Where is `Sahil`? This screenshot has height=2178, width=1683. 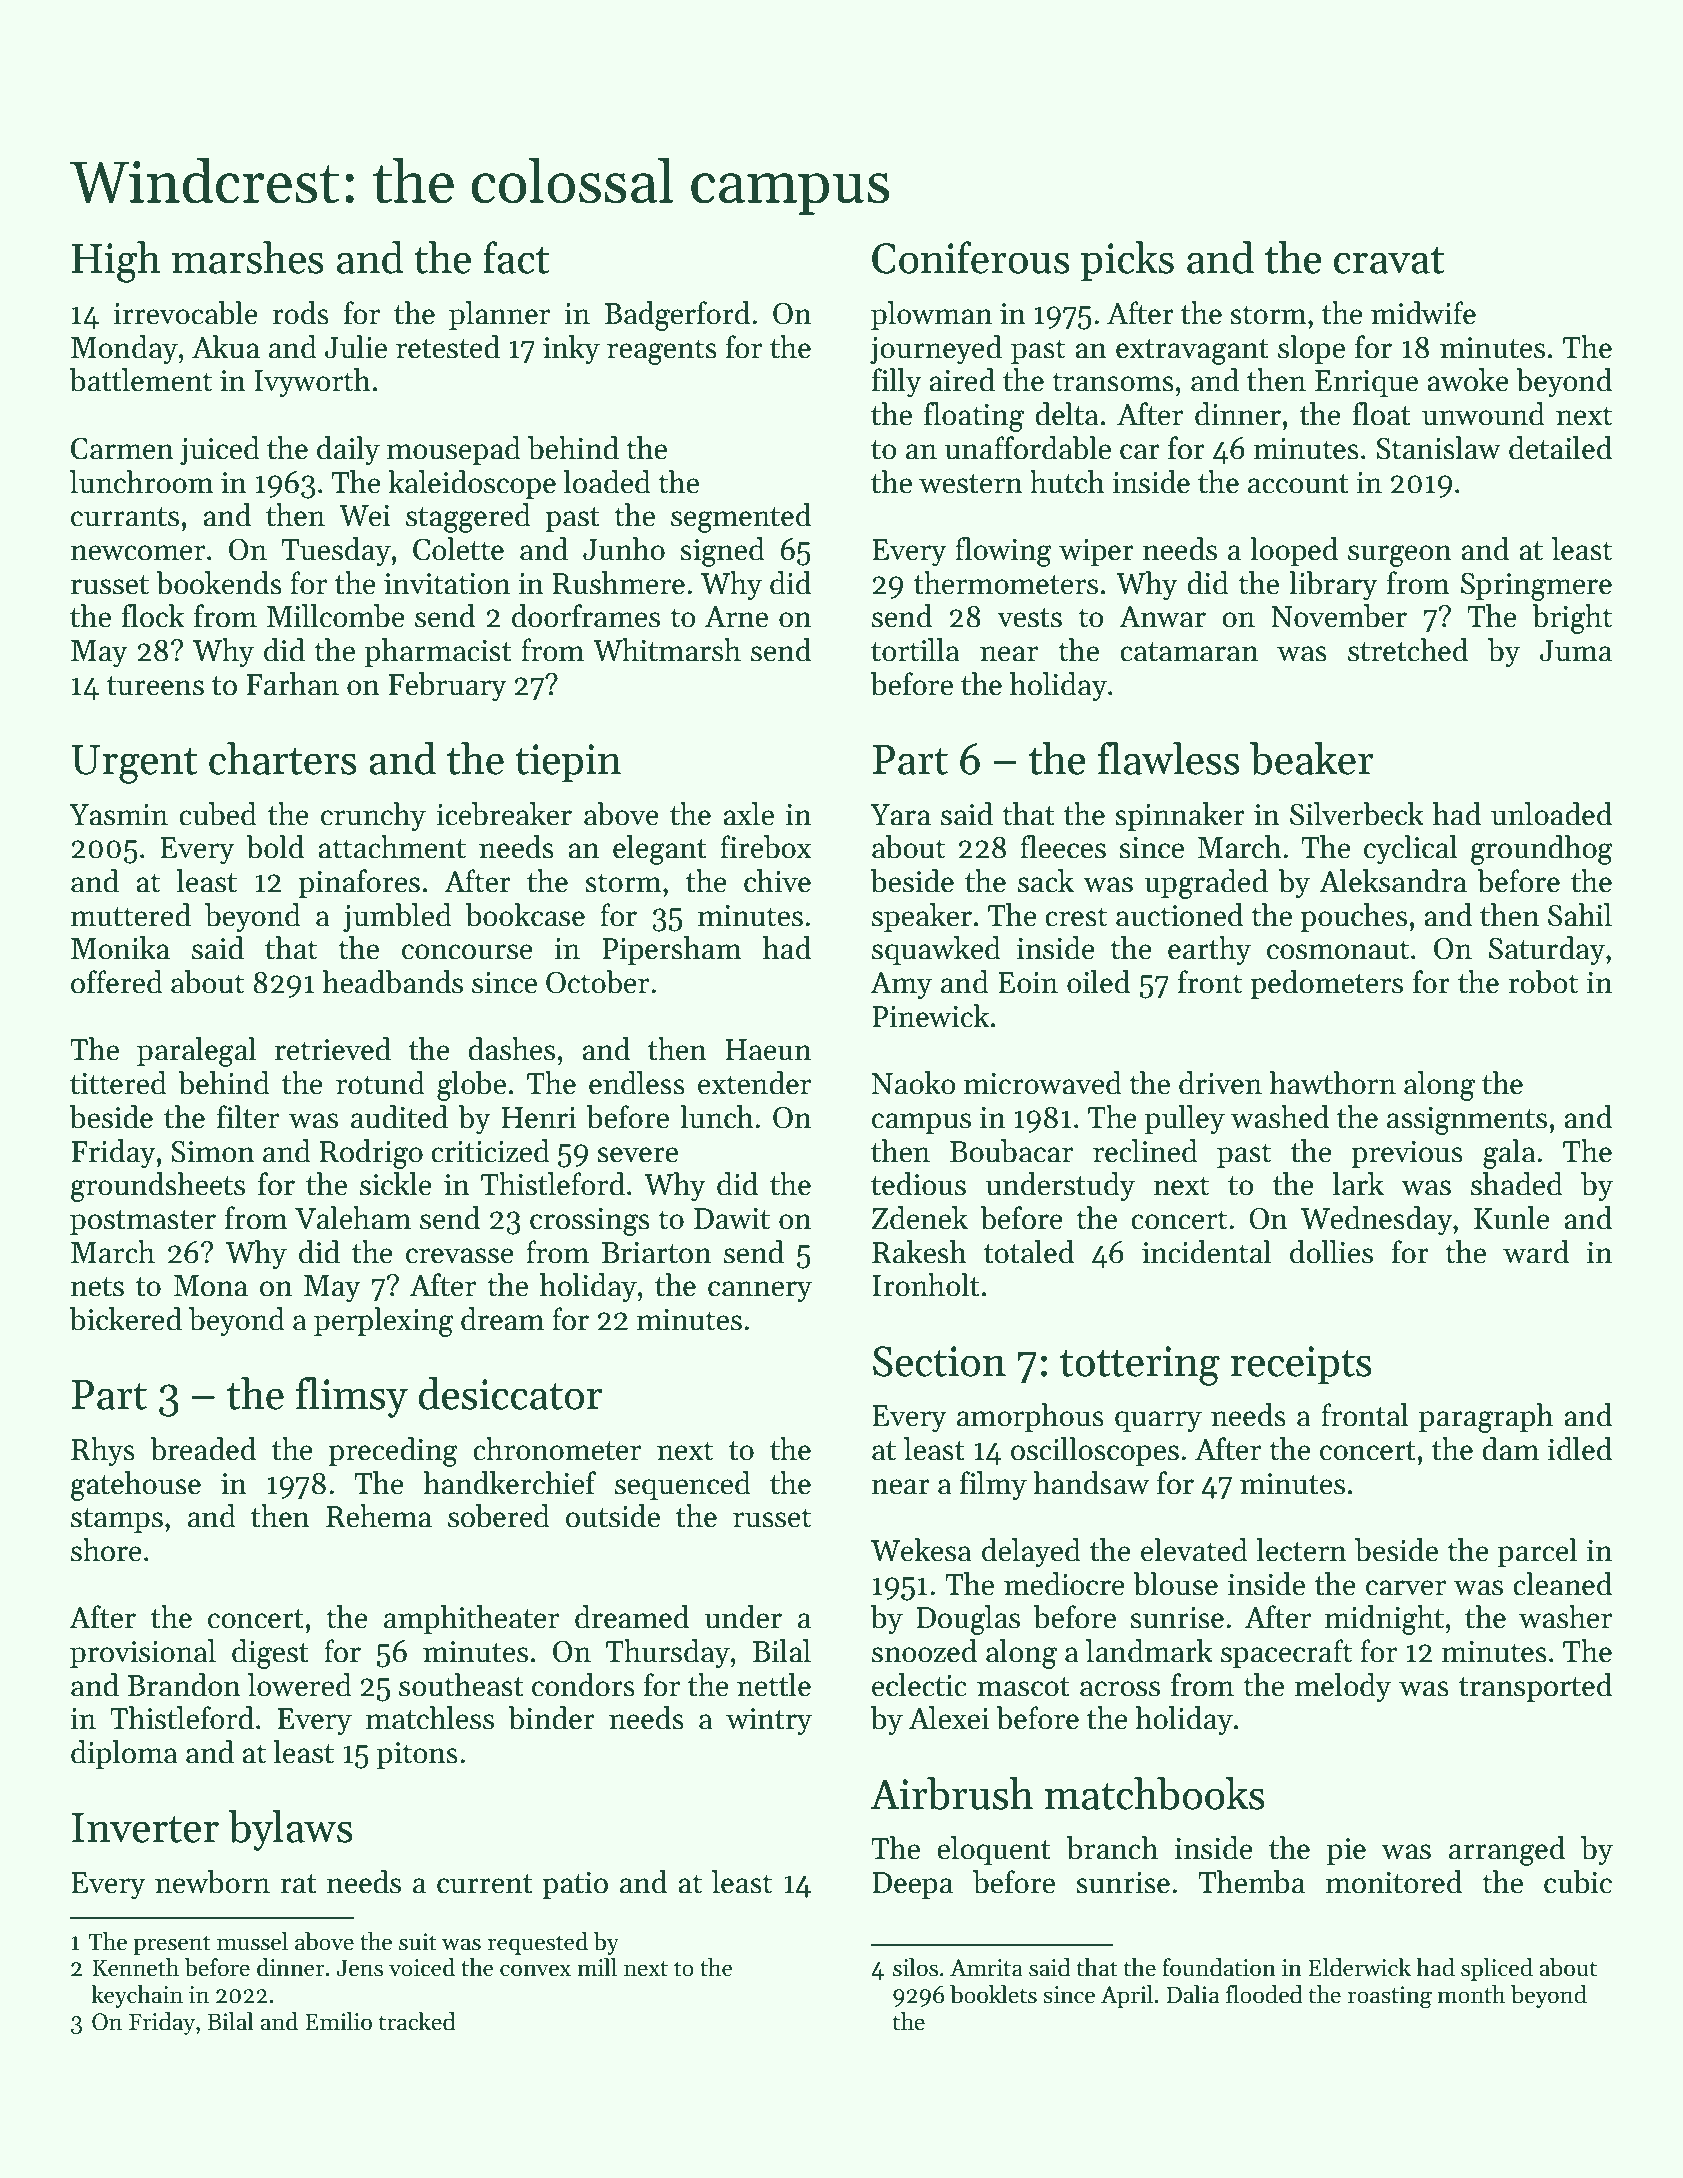
Sahil is located at coordinates (1580, 915).
